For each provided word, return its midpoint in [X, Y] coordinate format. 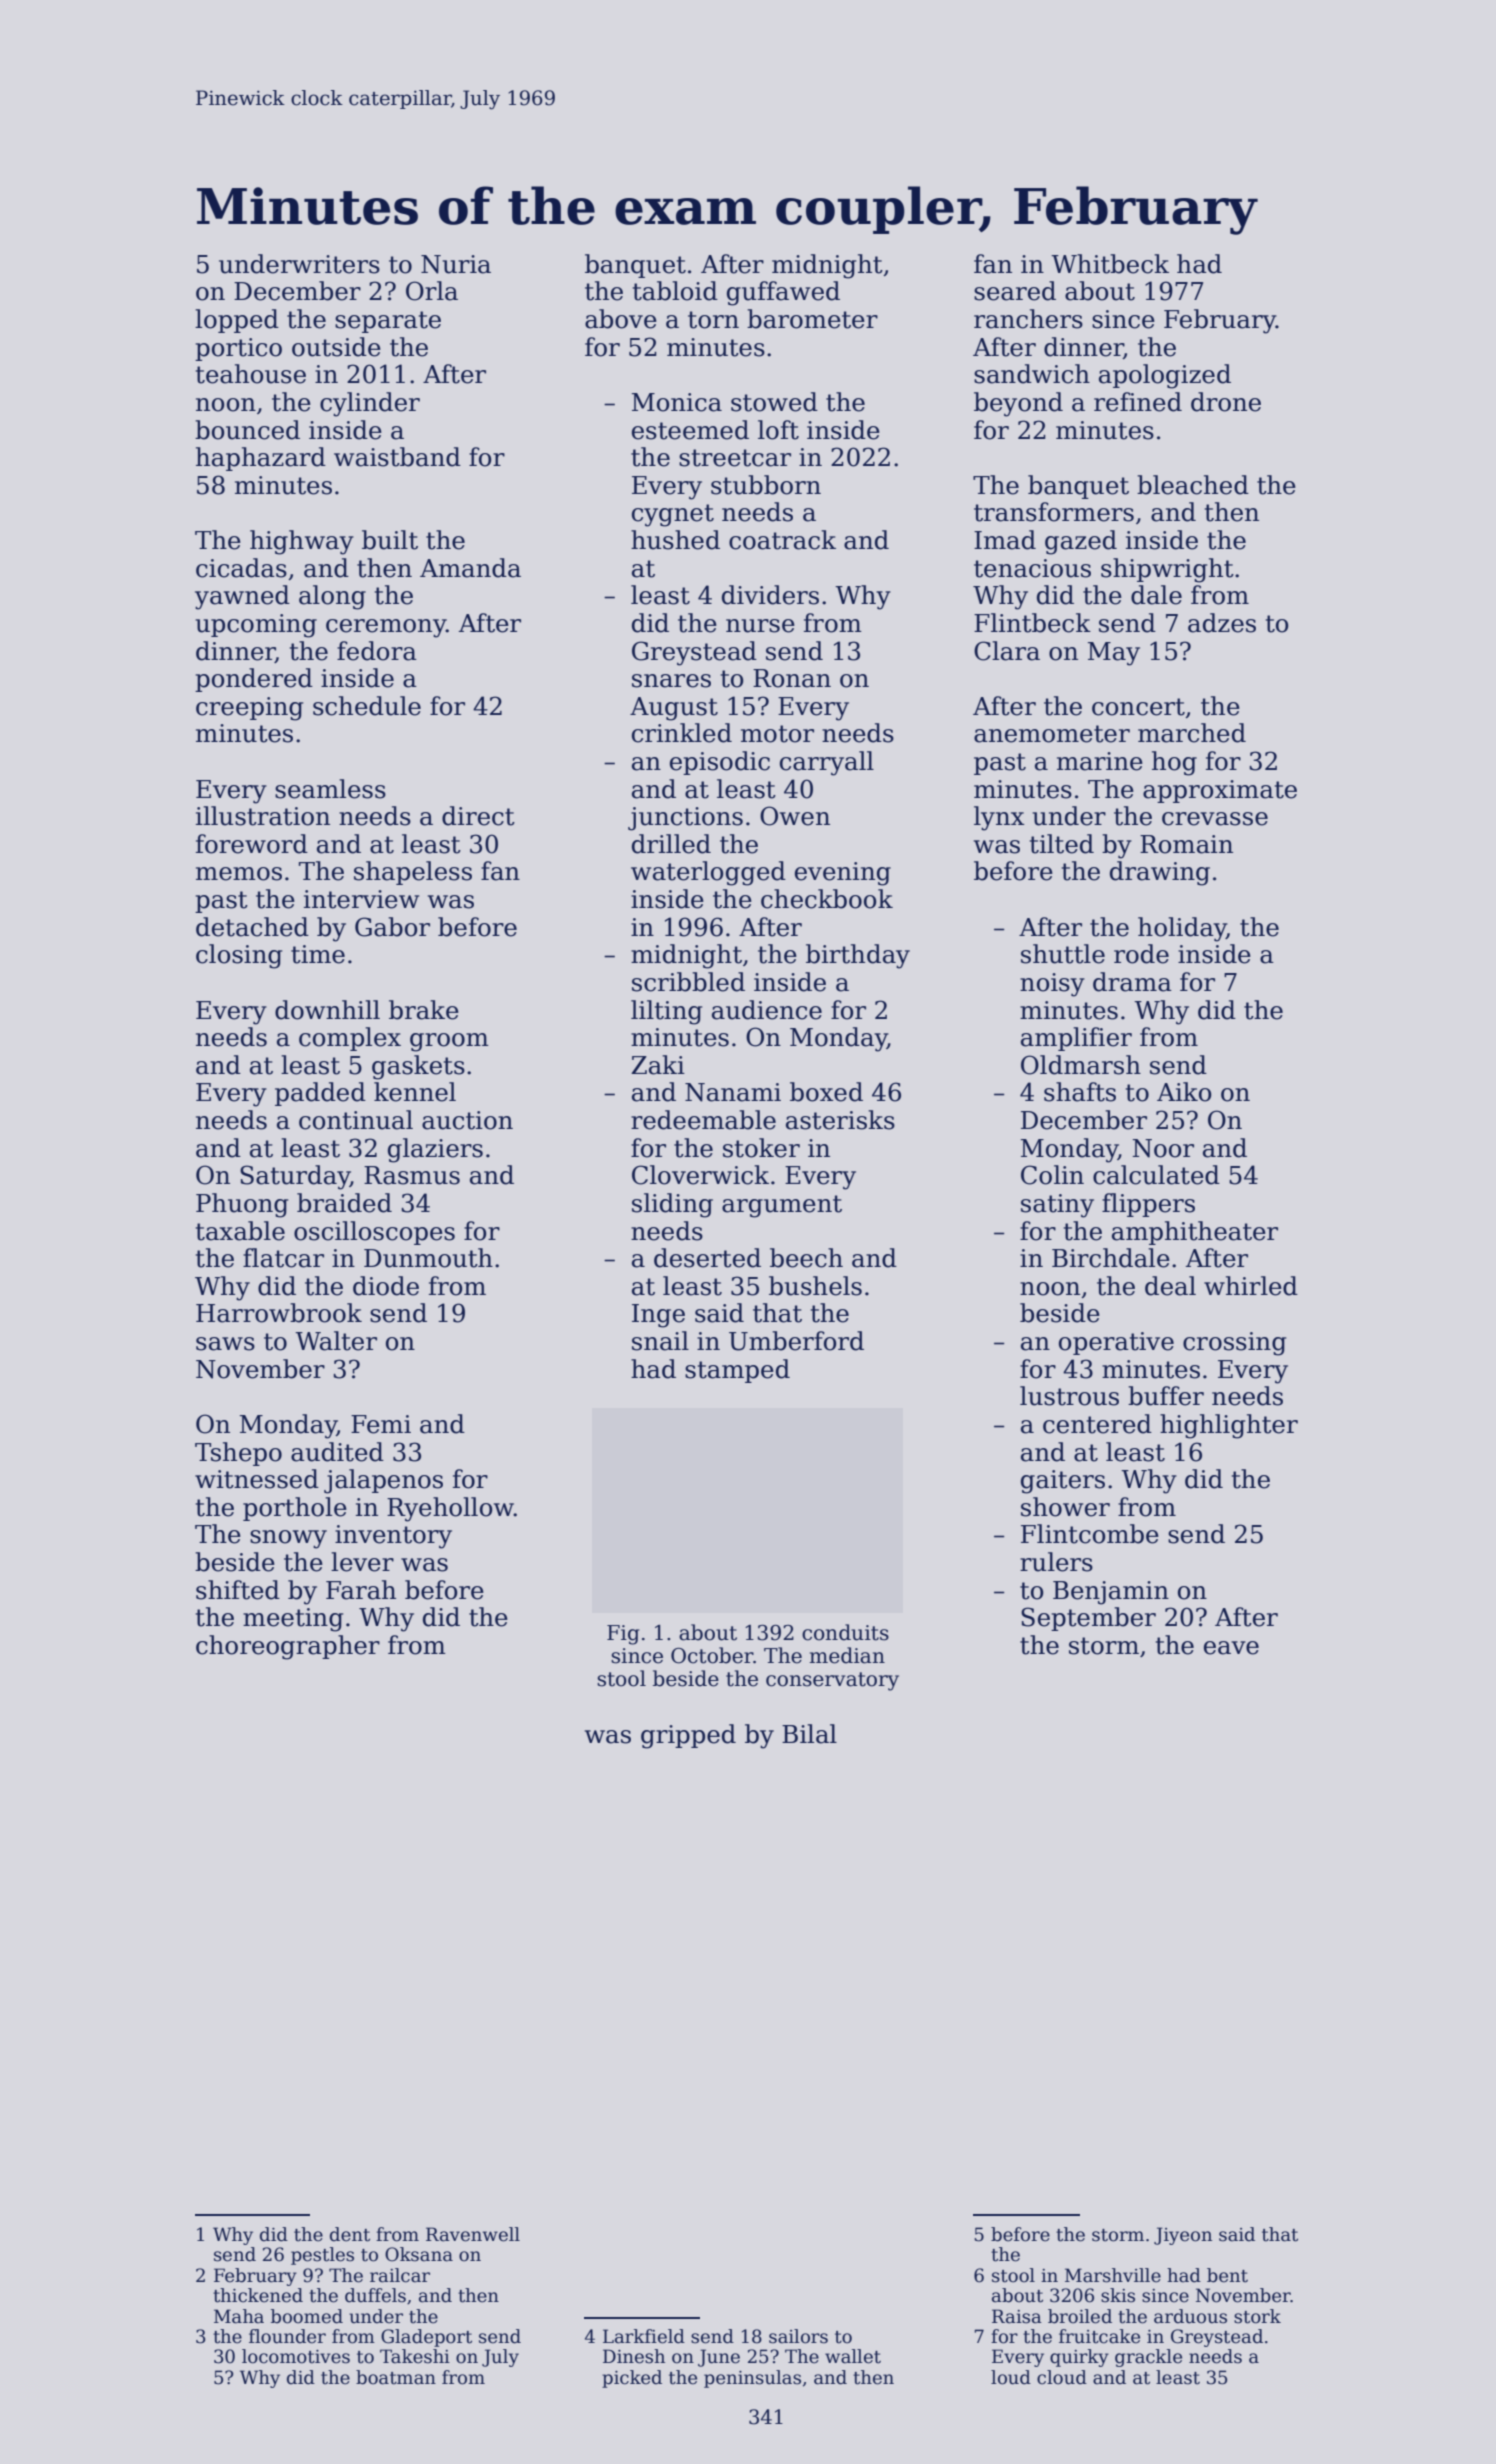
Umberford [796, 1341]
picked [632, 2379]
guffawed [783, 293]
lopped [237, 321]
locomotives [296, 2356]
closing [239, 956]
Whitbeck [1110, 264]
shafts [1080, 1092]
